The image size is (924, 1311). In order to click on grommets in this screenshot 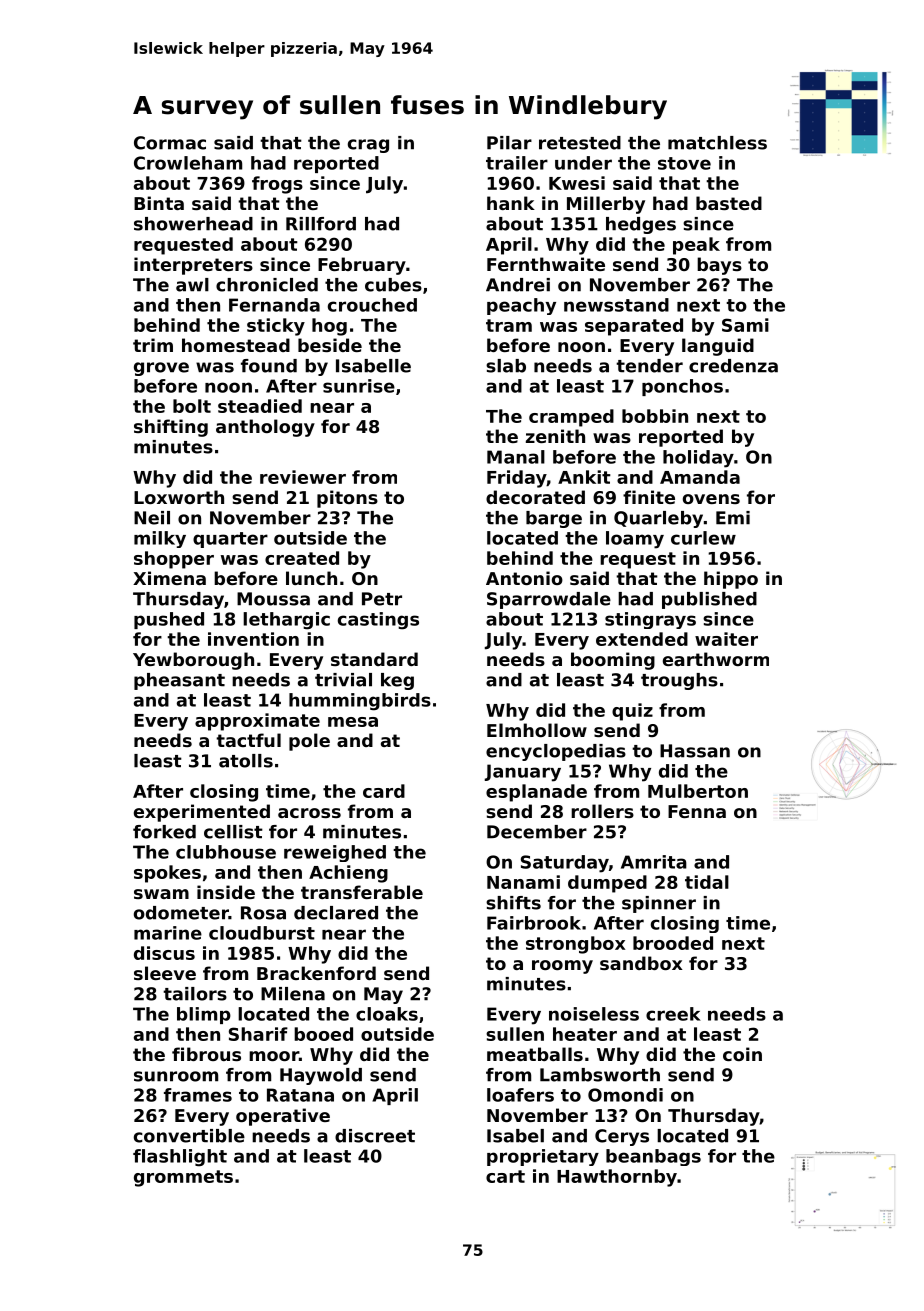, I will do `click(183, 1178)`.
